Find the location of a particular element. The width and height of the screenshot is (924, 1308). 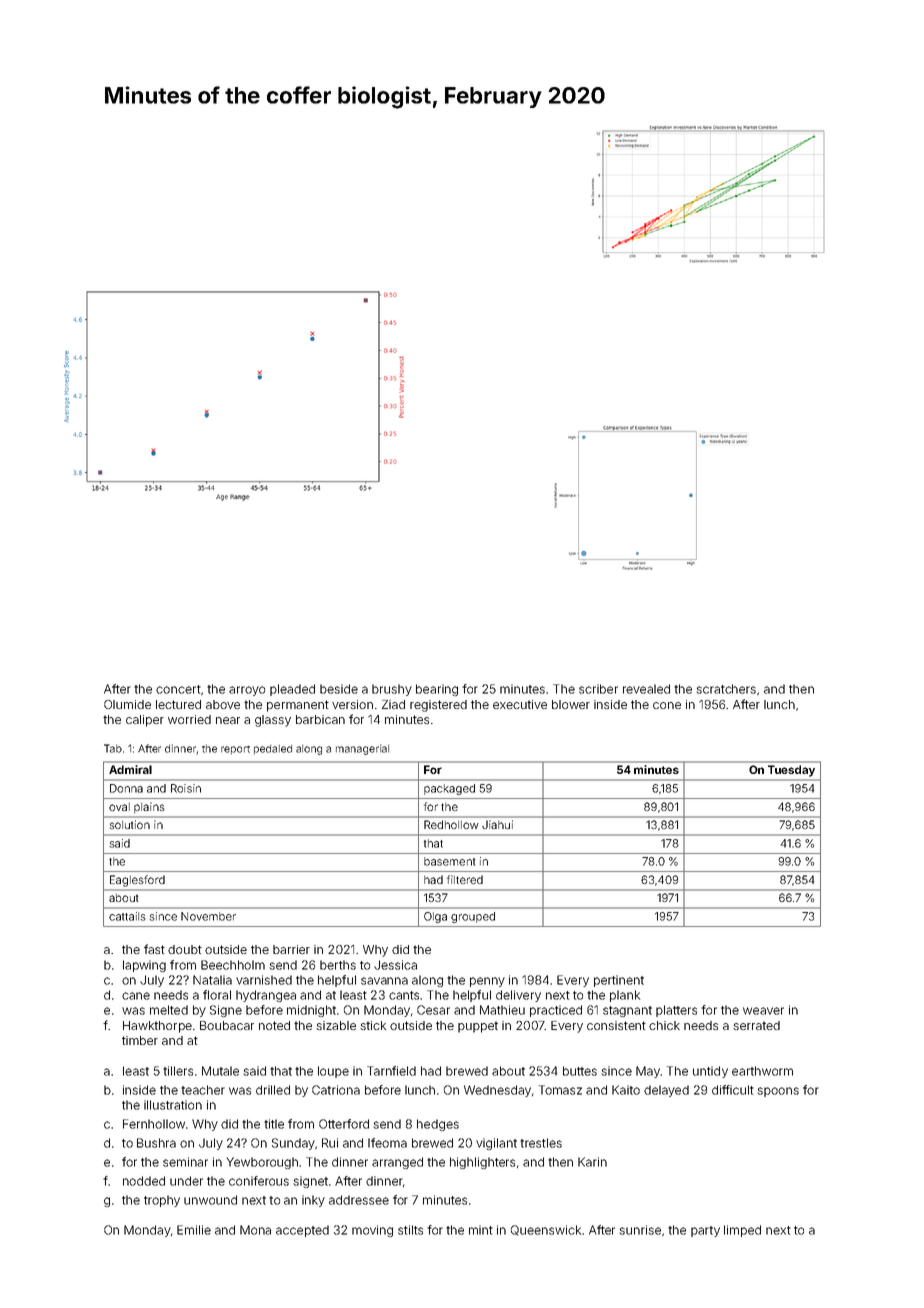

scratchers is located at coordinates (726, 689).
